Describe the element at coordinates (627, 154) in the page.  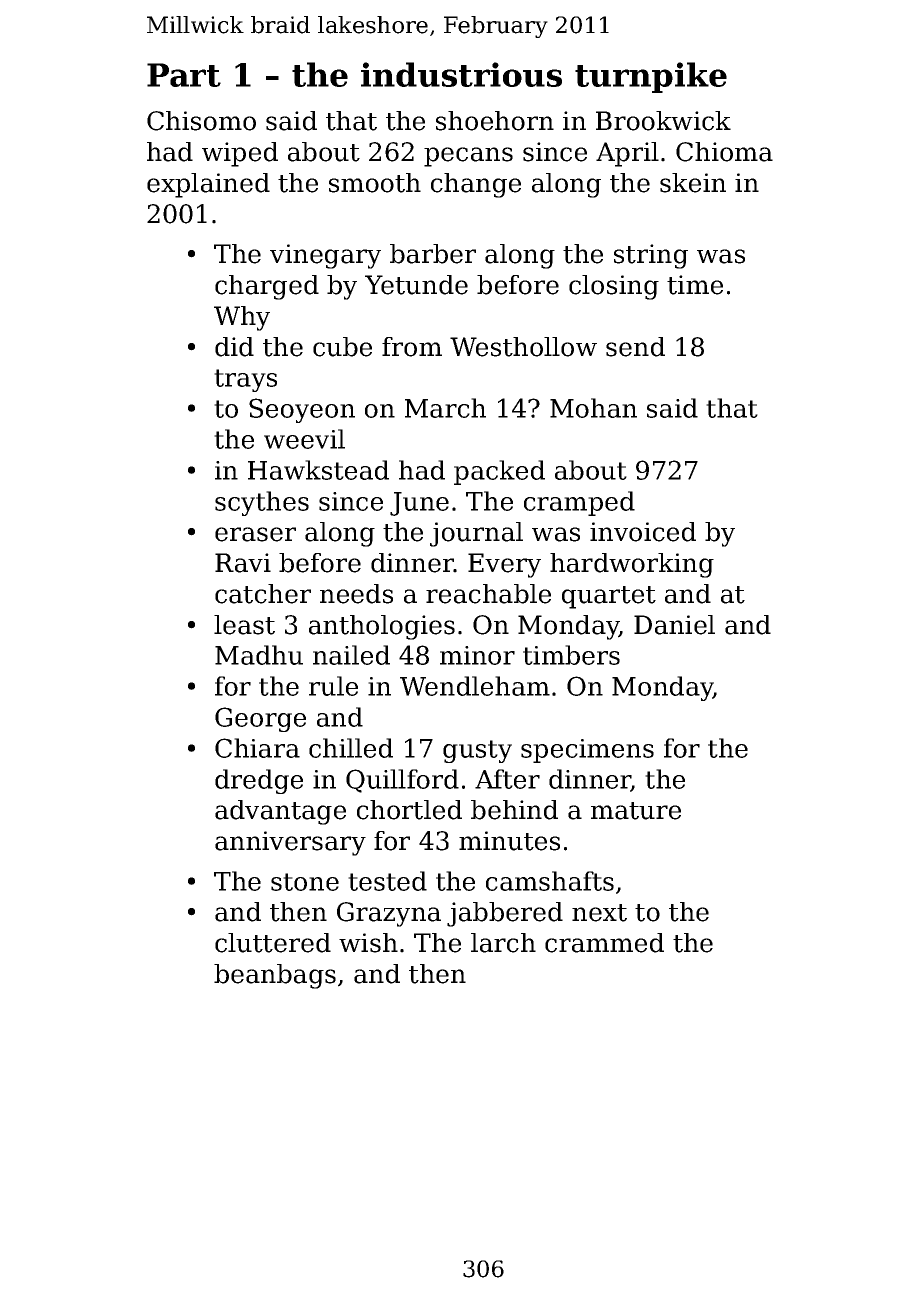
I see `April` at that location.
